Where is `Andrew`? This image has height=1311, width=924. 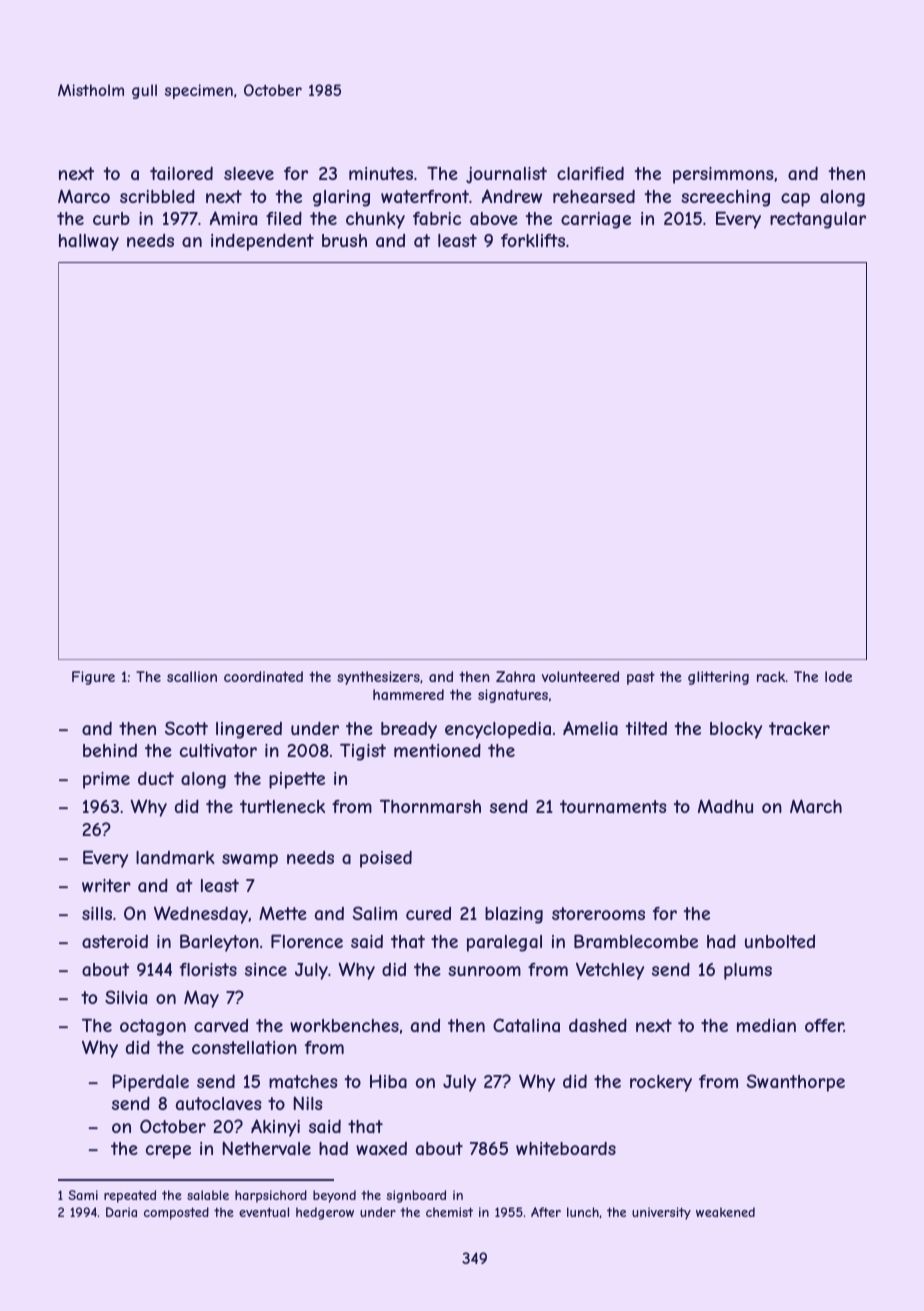 Andrew is located at coordinates (512, 196).
